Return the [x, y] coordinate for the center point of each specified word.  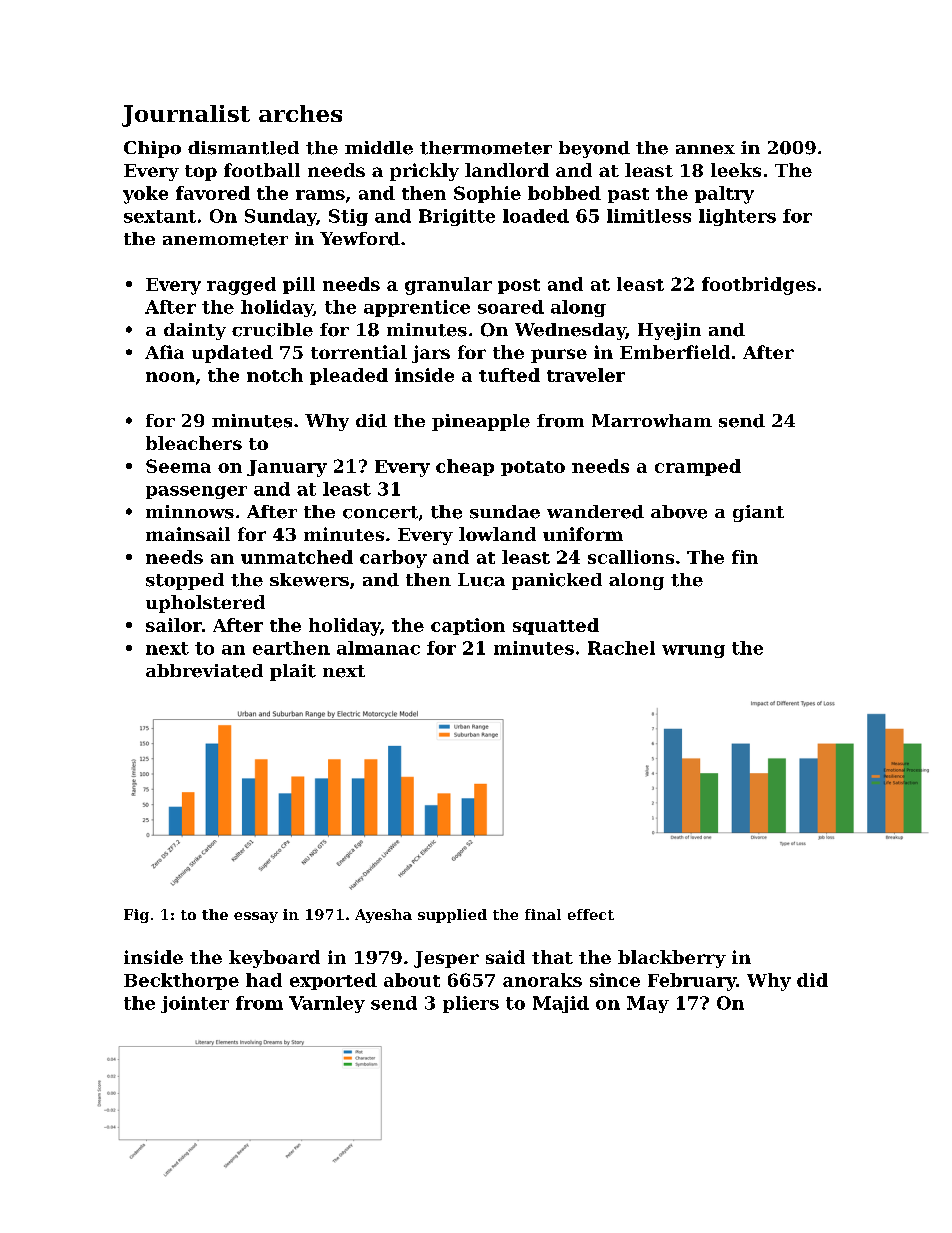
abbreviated [204, 671]
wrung [693, 651]
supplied [452, 916]
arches [300, 113]
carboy [393, 559]
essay [256, 917]
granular [448, 286]
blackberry [672, 959]
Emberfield [675, 352]
